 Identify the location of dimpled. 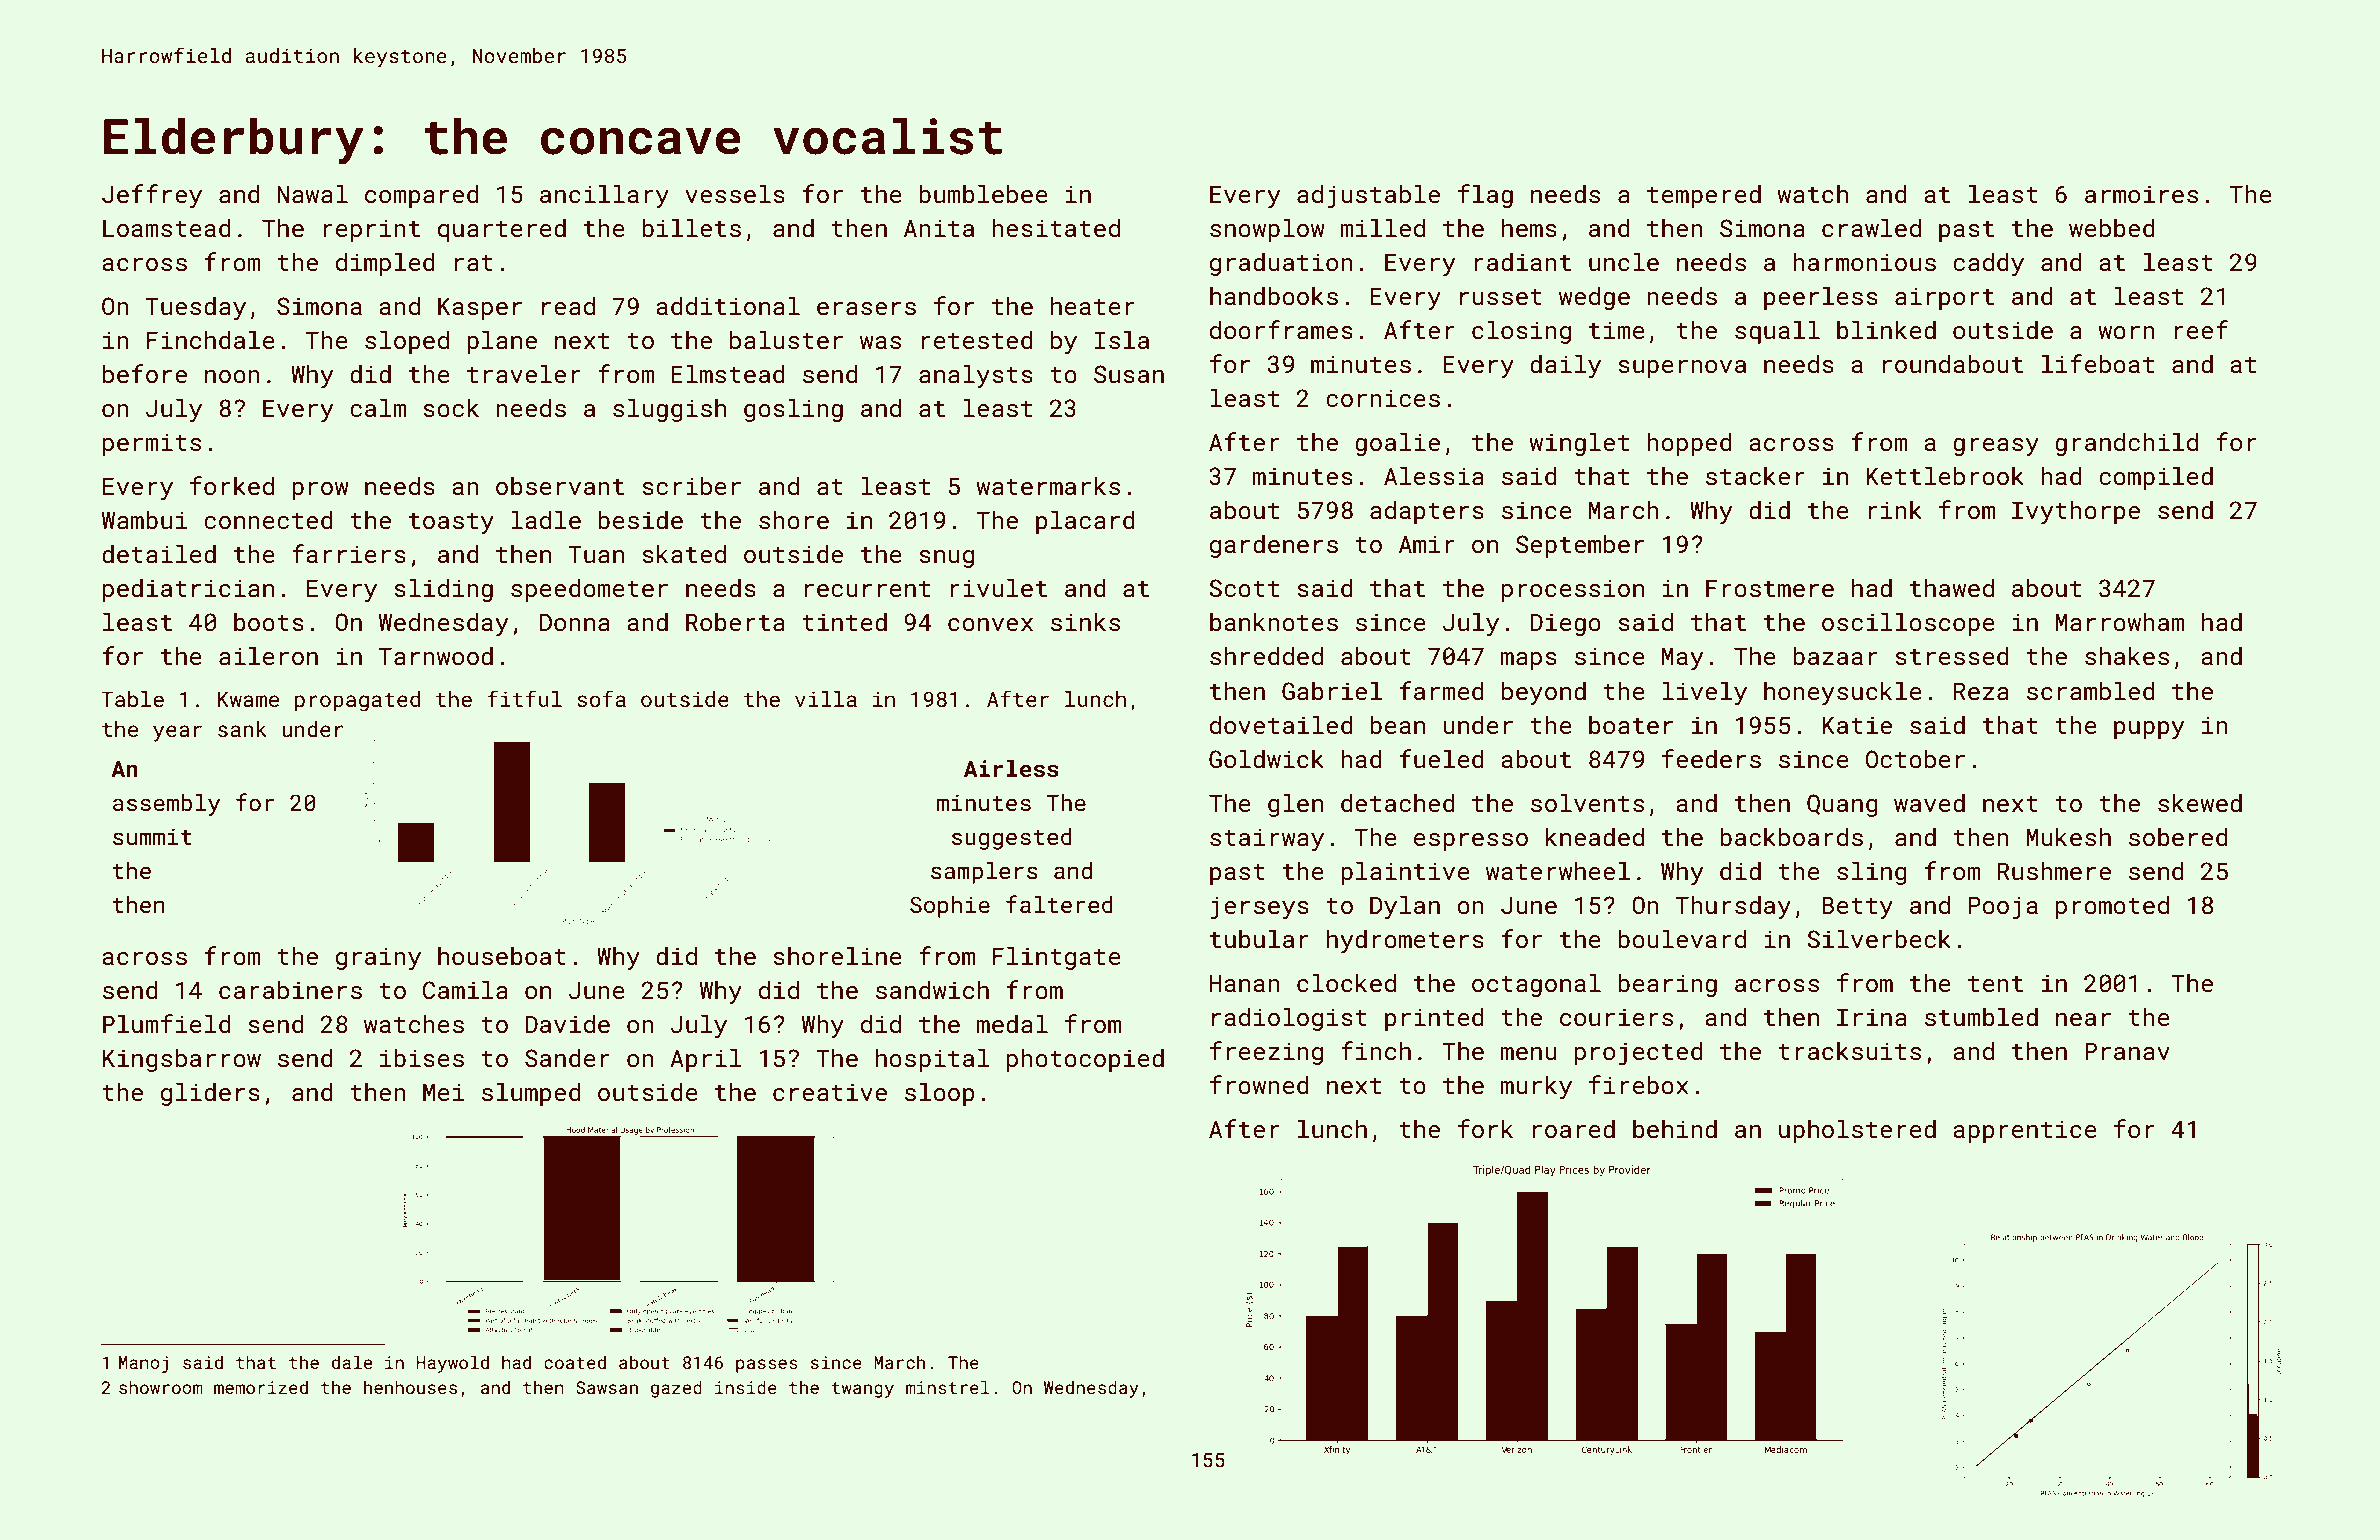
(385, 264).
